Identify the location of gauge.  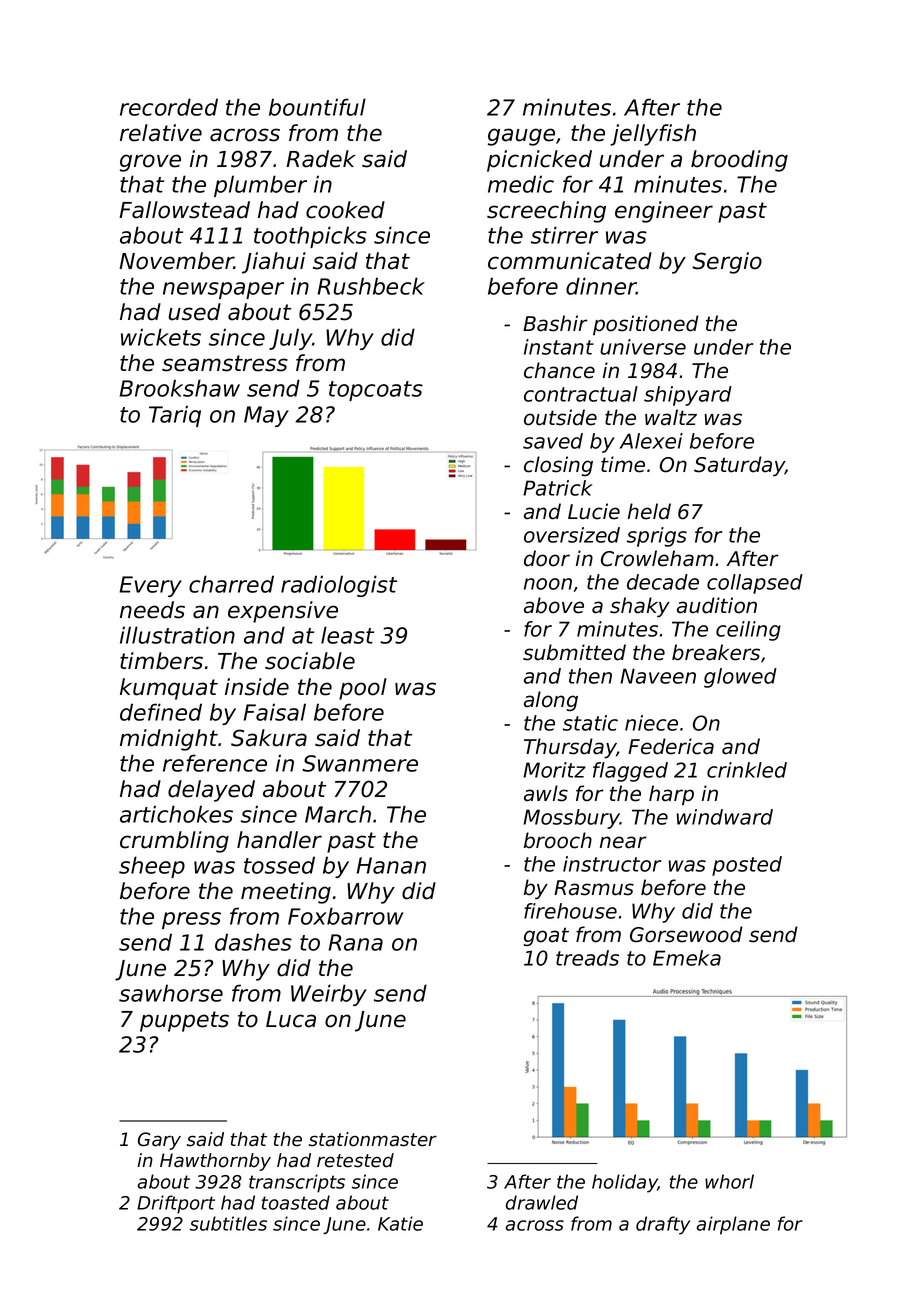
(521, 137).
